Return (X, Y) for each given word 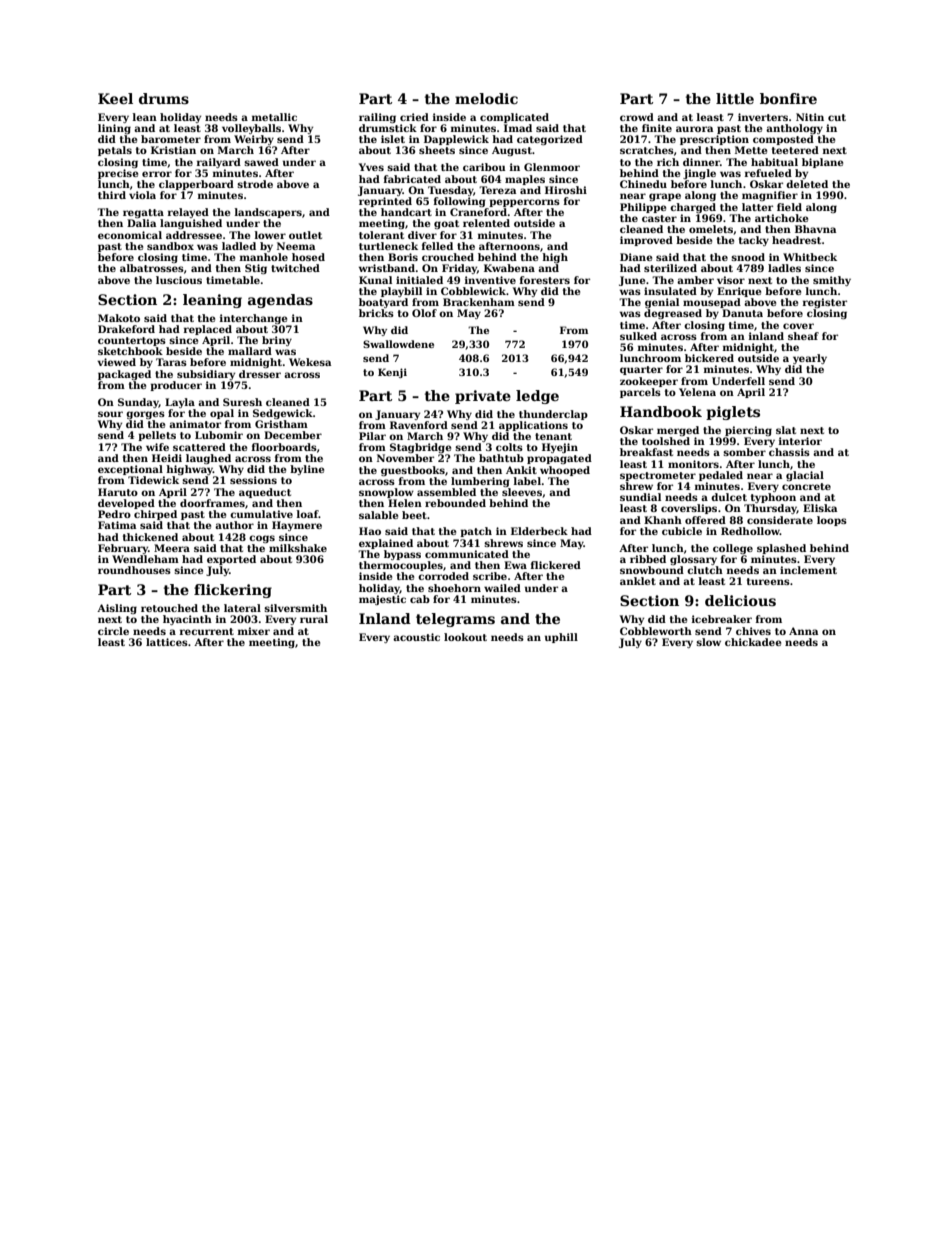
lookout (465, 637)
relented (486, 223)
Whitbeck (810, 257)
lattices (167, 642)
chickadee (753, 642)
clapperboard (196, 185)
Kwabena (509, 268)
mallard (250, 351)
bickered (709, 358)
